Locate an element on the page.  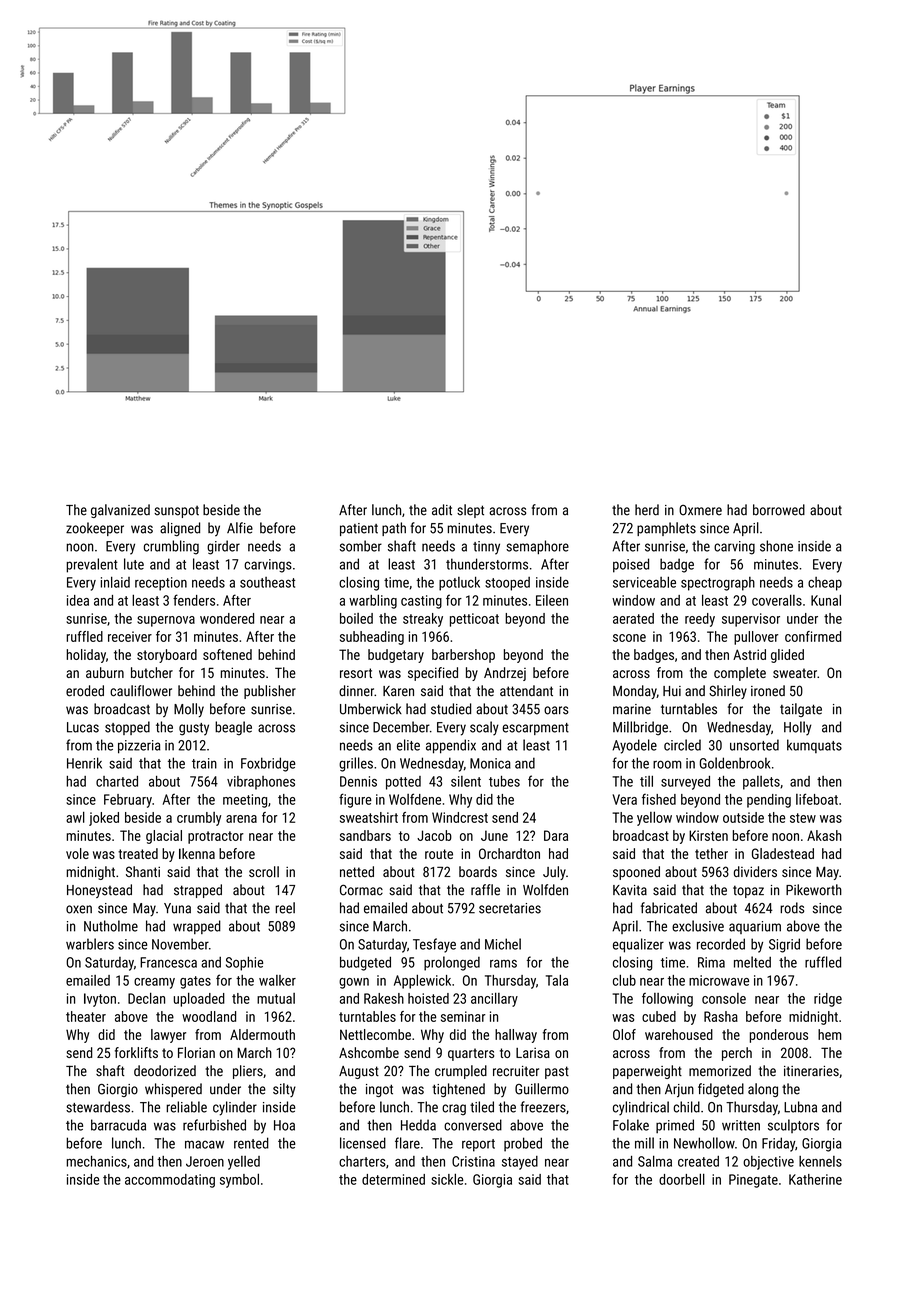
room is located at coordinates (667, 764).
